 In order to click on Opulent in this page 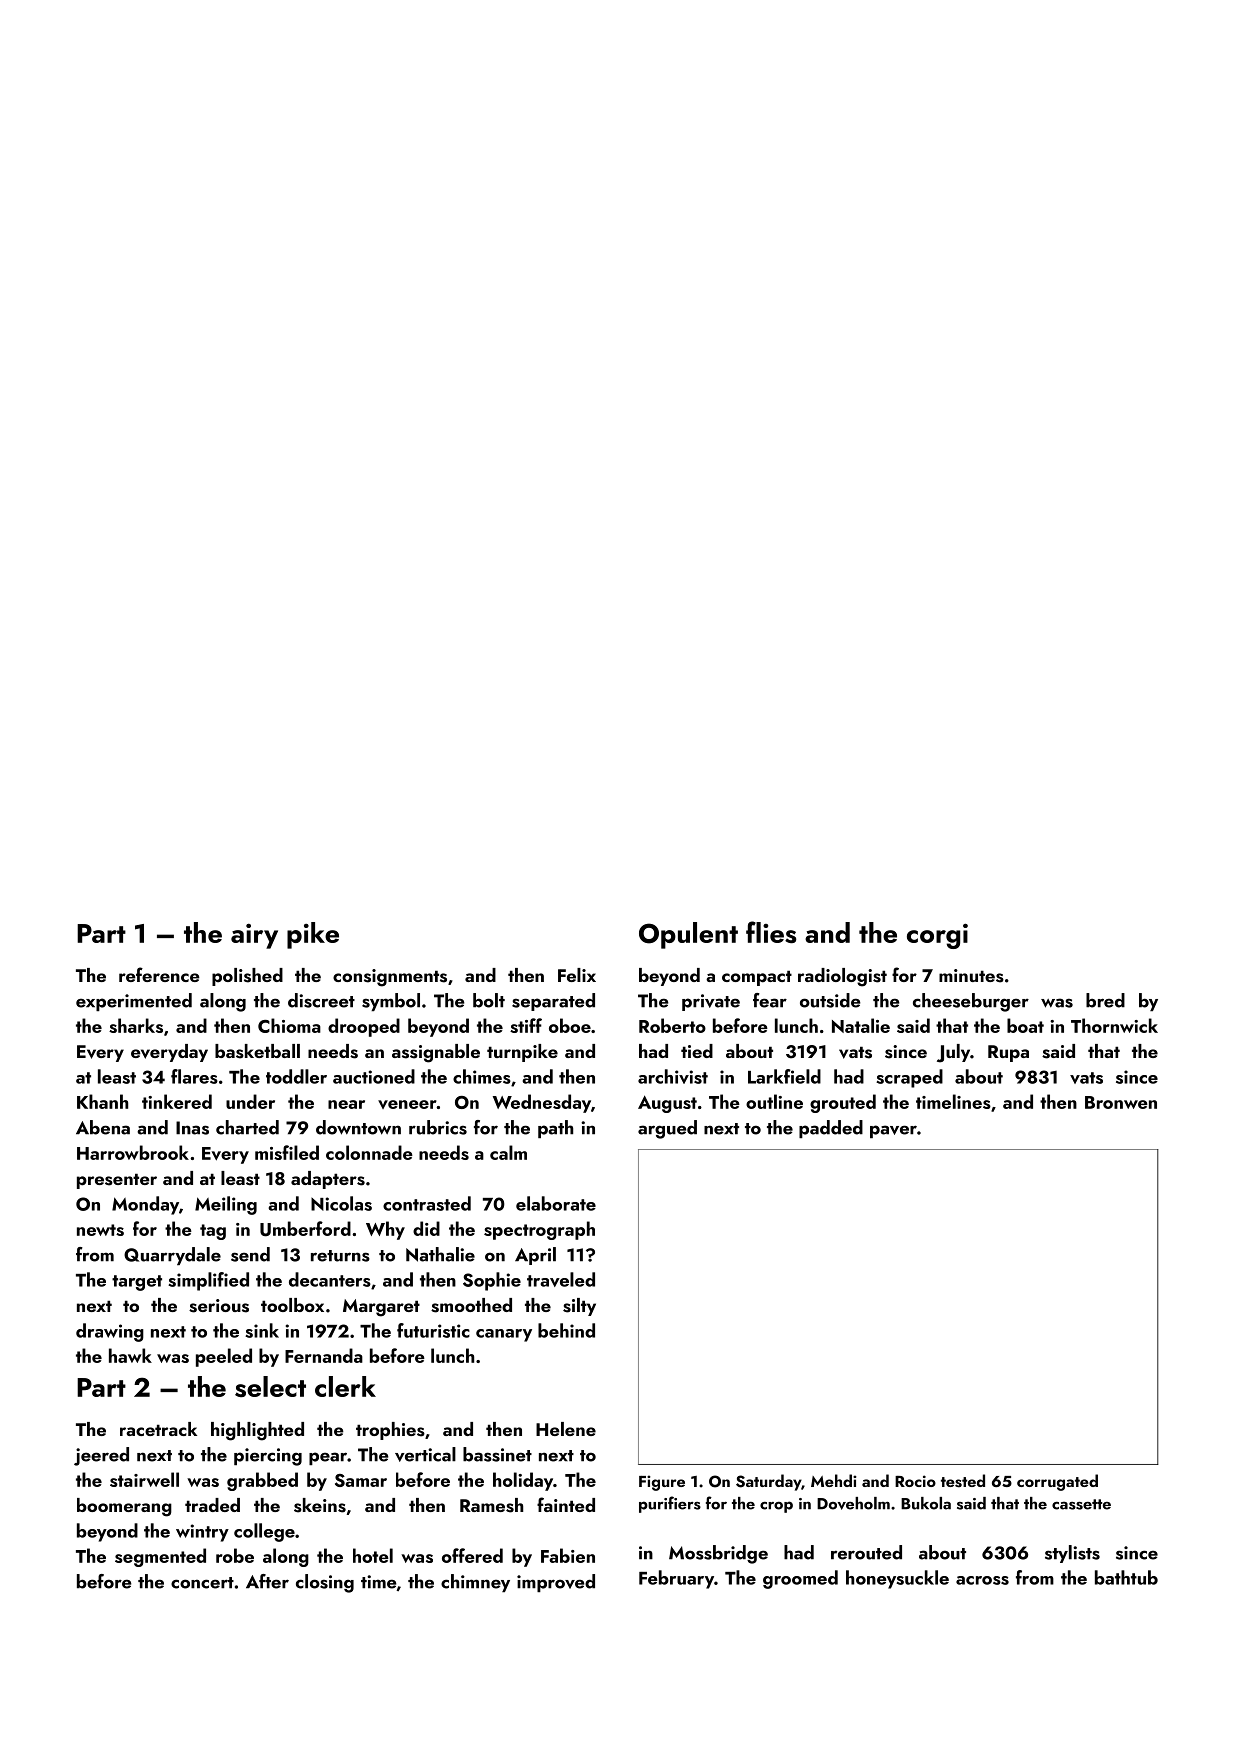, I will do `click(688, 935)`.
